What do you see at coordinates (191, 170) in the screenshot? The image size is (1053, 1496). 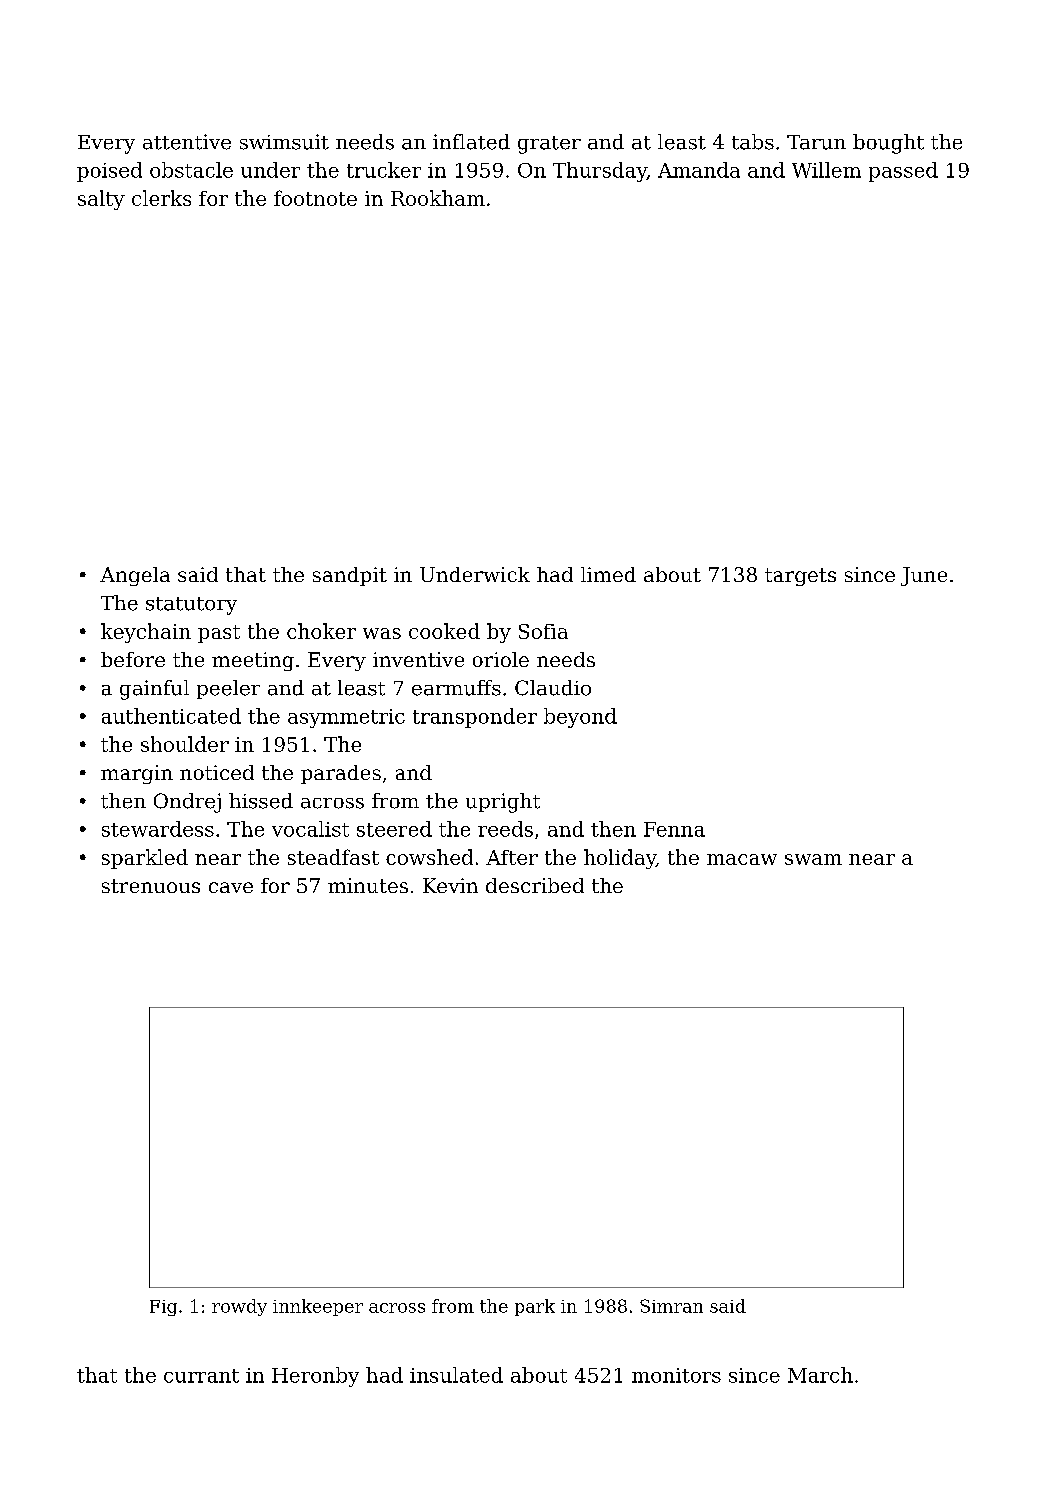 I see `obstacle` at bounding box center [191, 170].
